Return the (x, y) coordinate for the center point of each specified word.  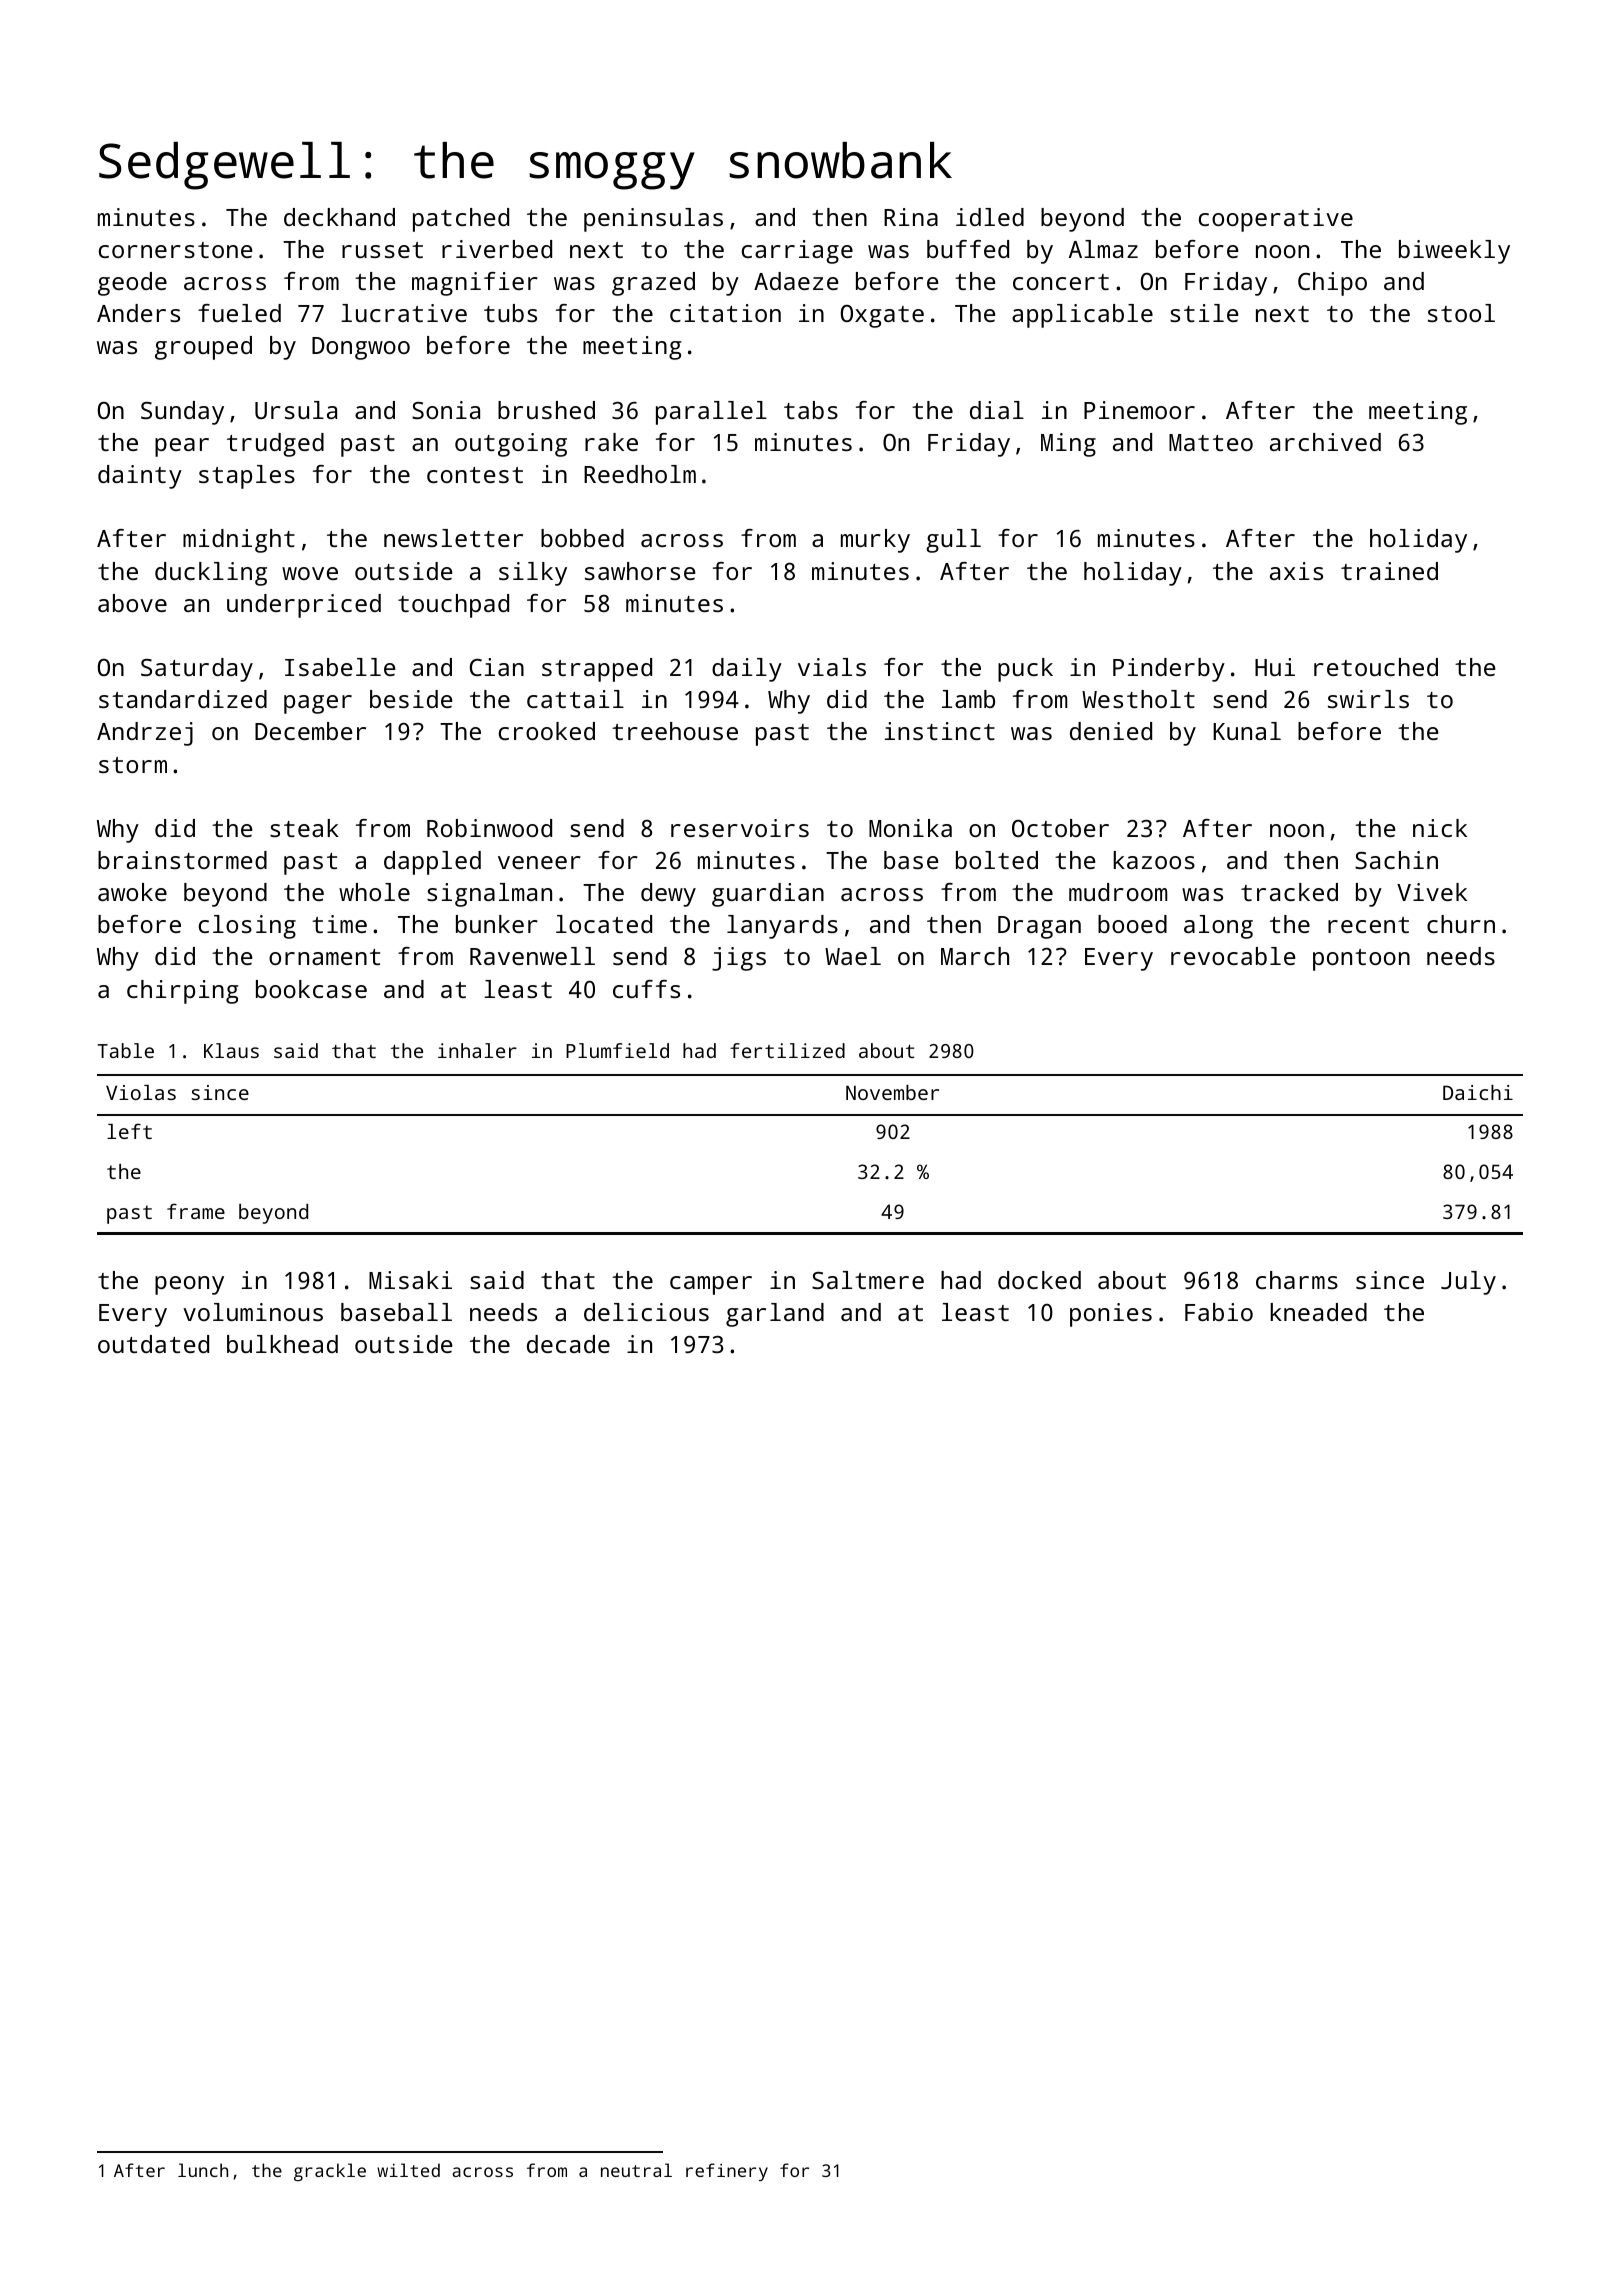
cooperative (1276, 220)
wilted (408, 2170)
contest (475, 475)
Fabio (1219, 1312)
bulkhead (282, 1344)
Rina (911, 217)
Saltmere (868, 1280)
